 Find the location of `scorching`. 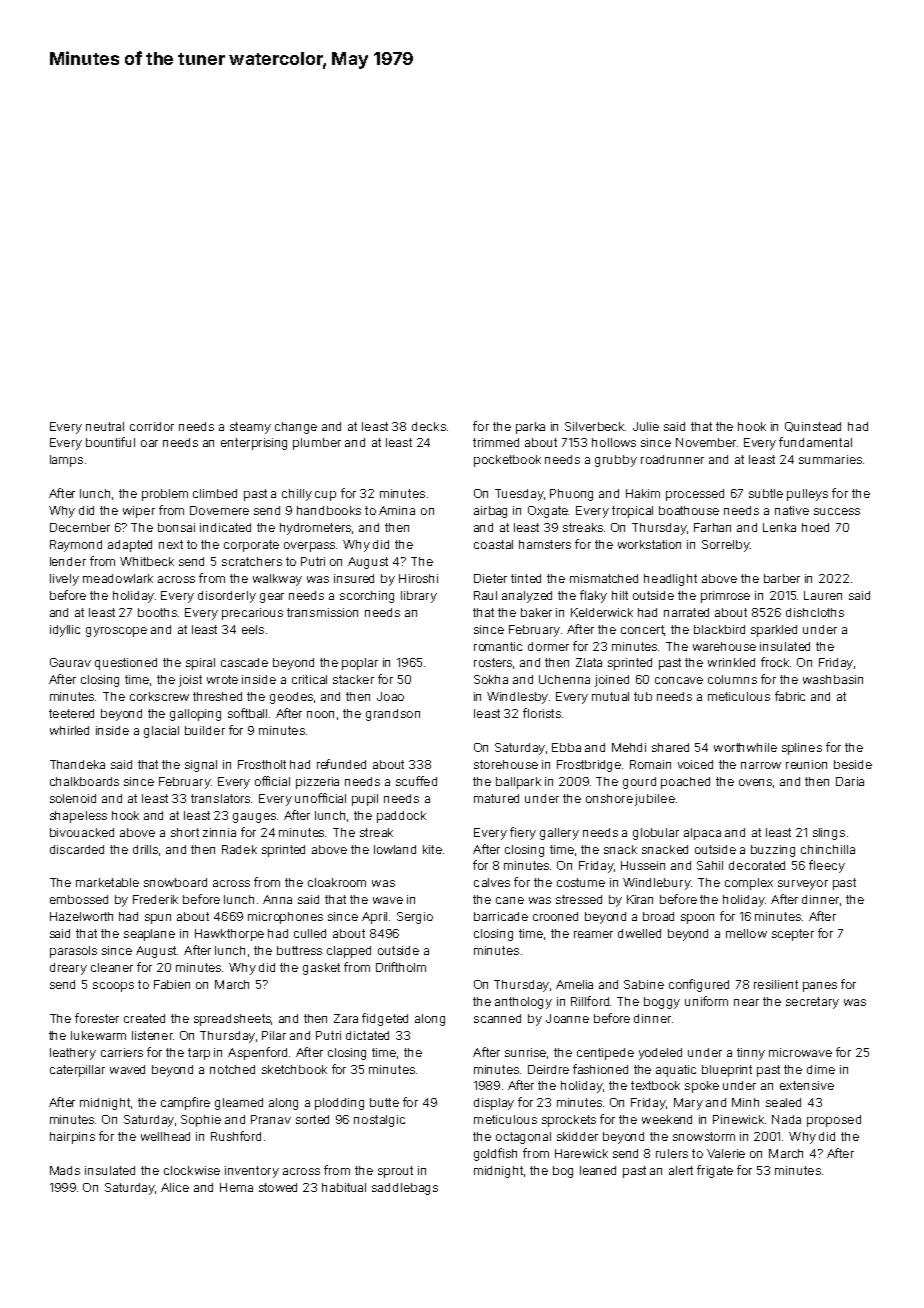

scorching is located at coordinates (367, 597).
